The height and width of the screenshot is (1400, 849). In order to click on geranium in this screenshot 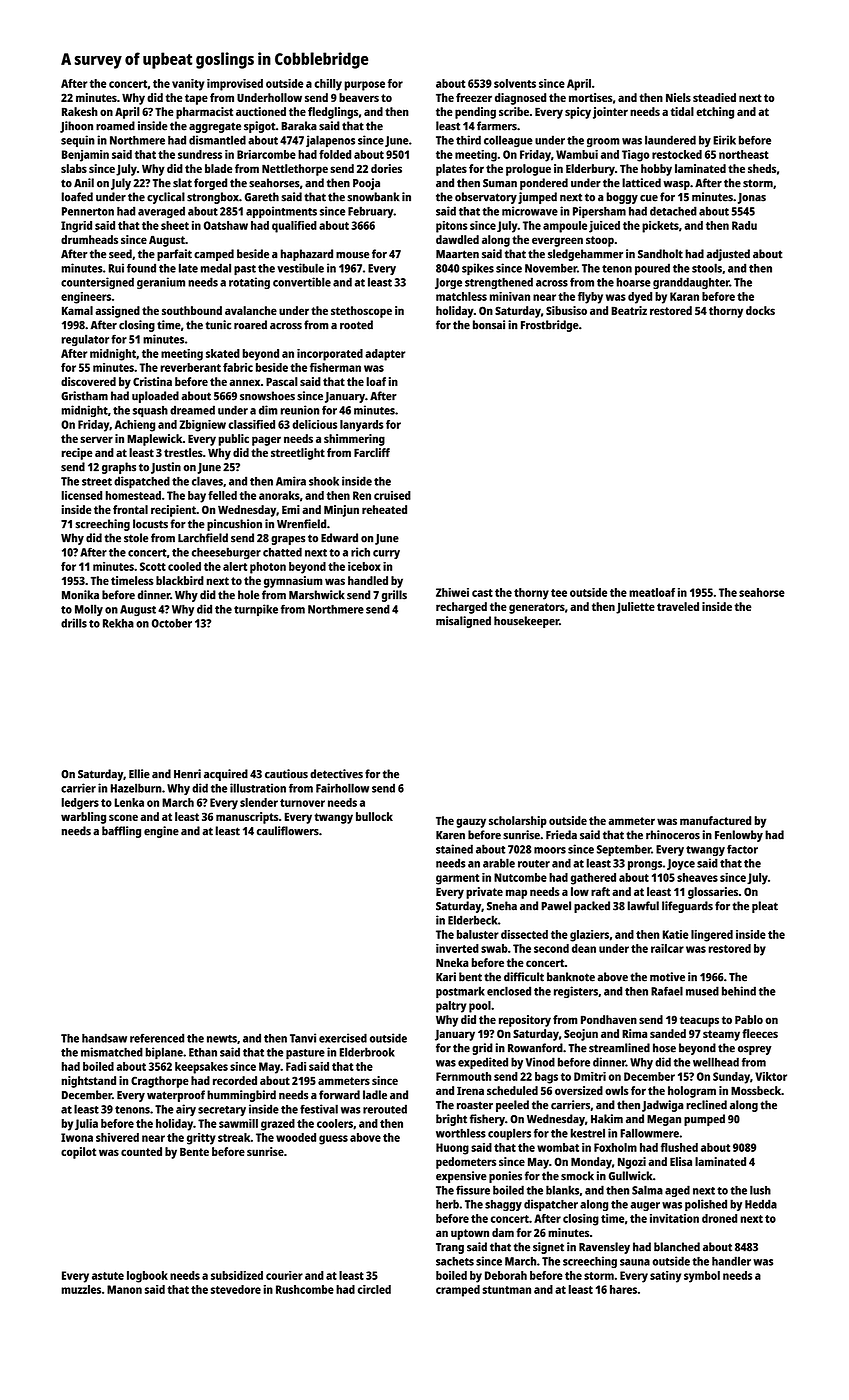, I will do `click(161, 283)`.
